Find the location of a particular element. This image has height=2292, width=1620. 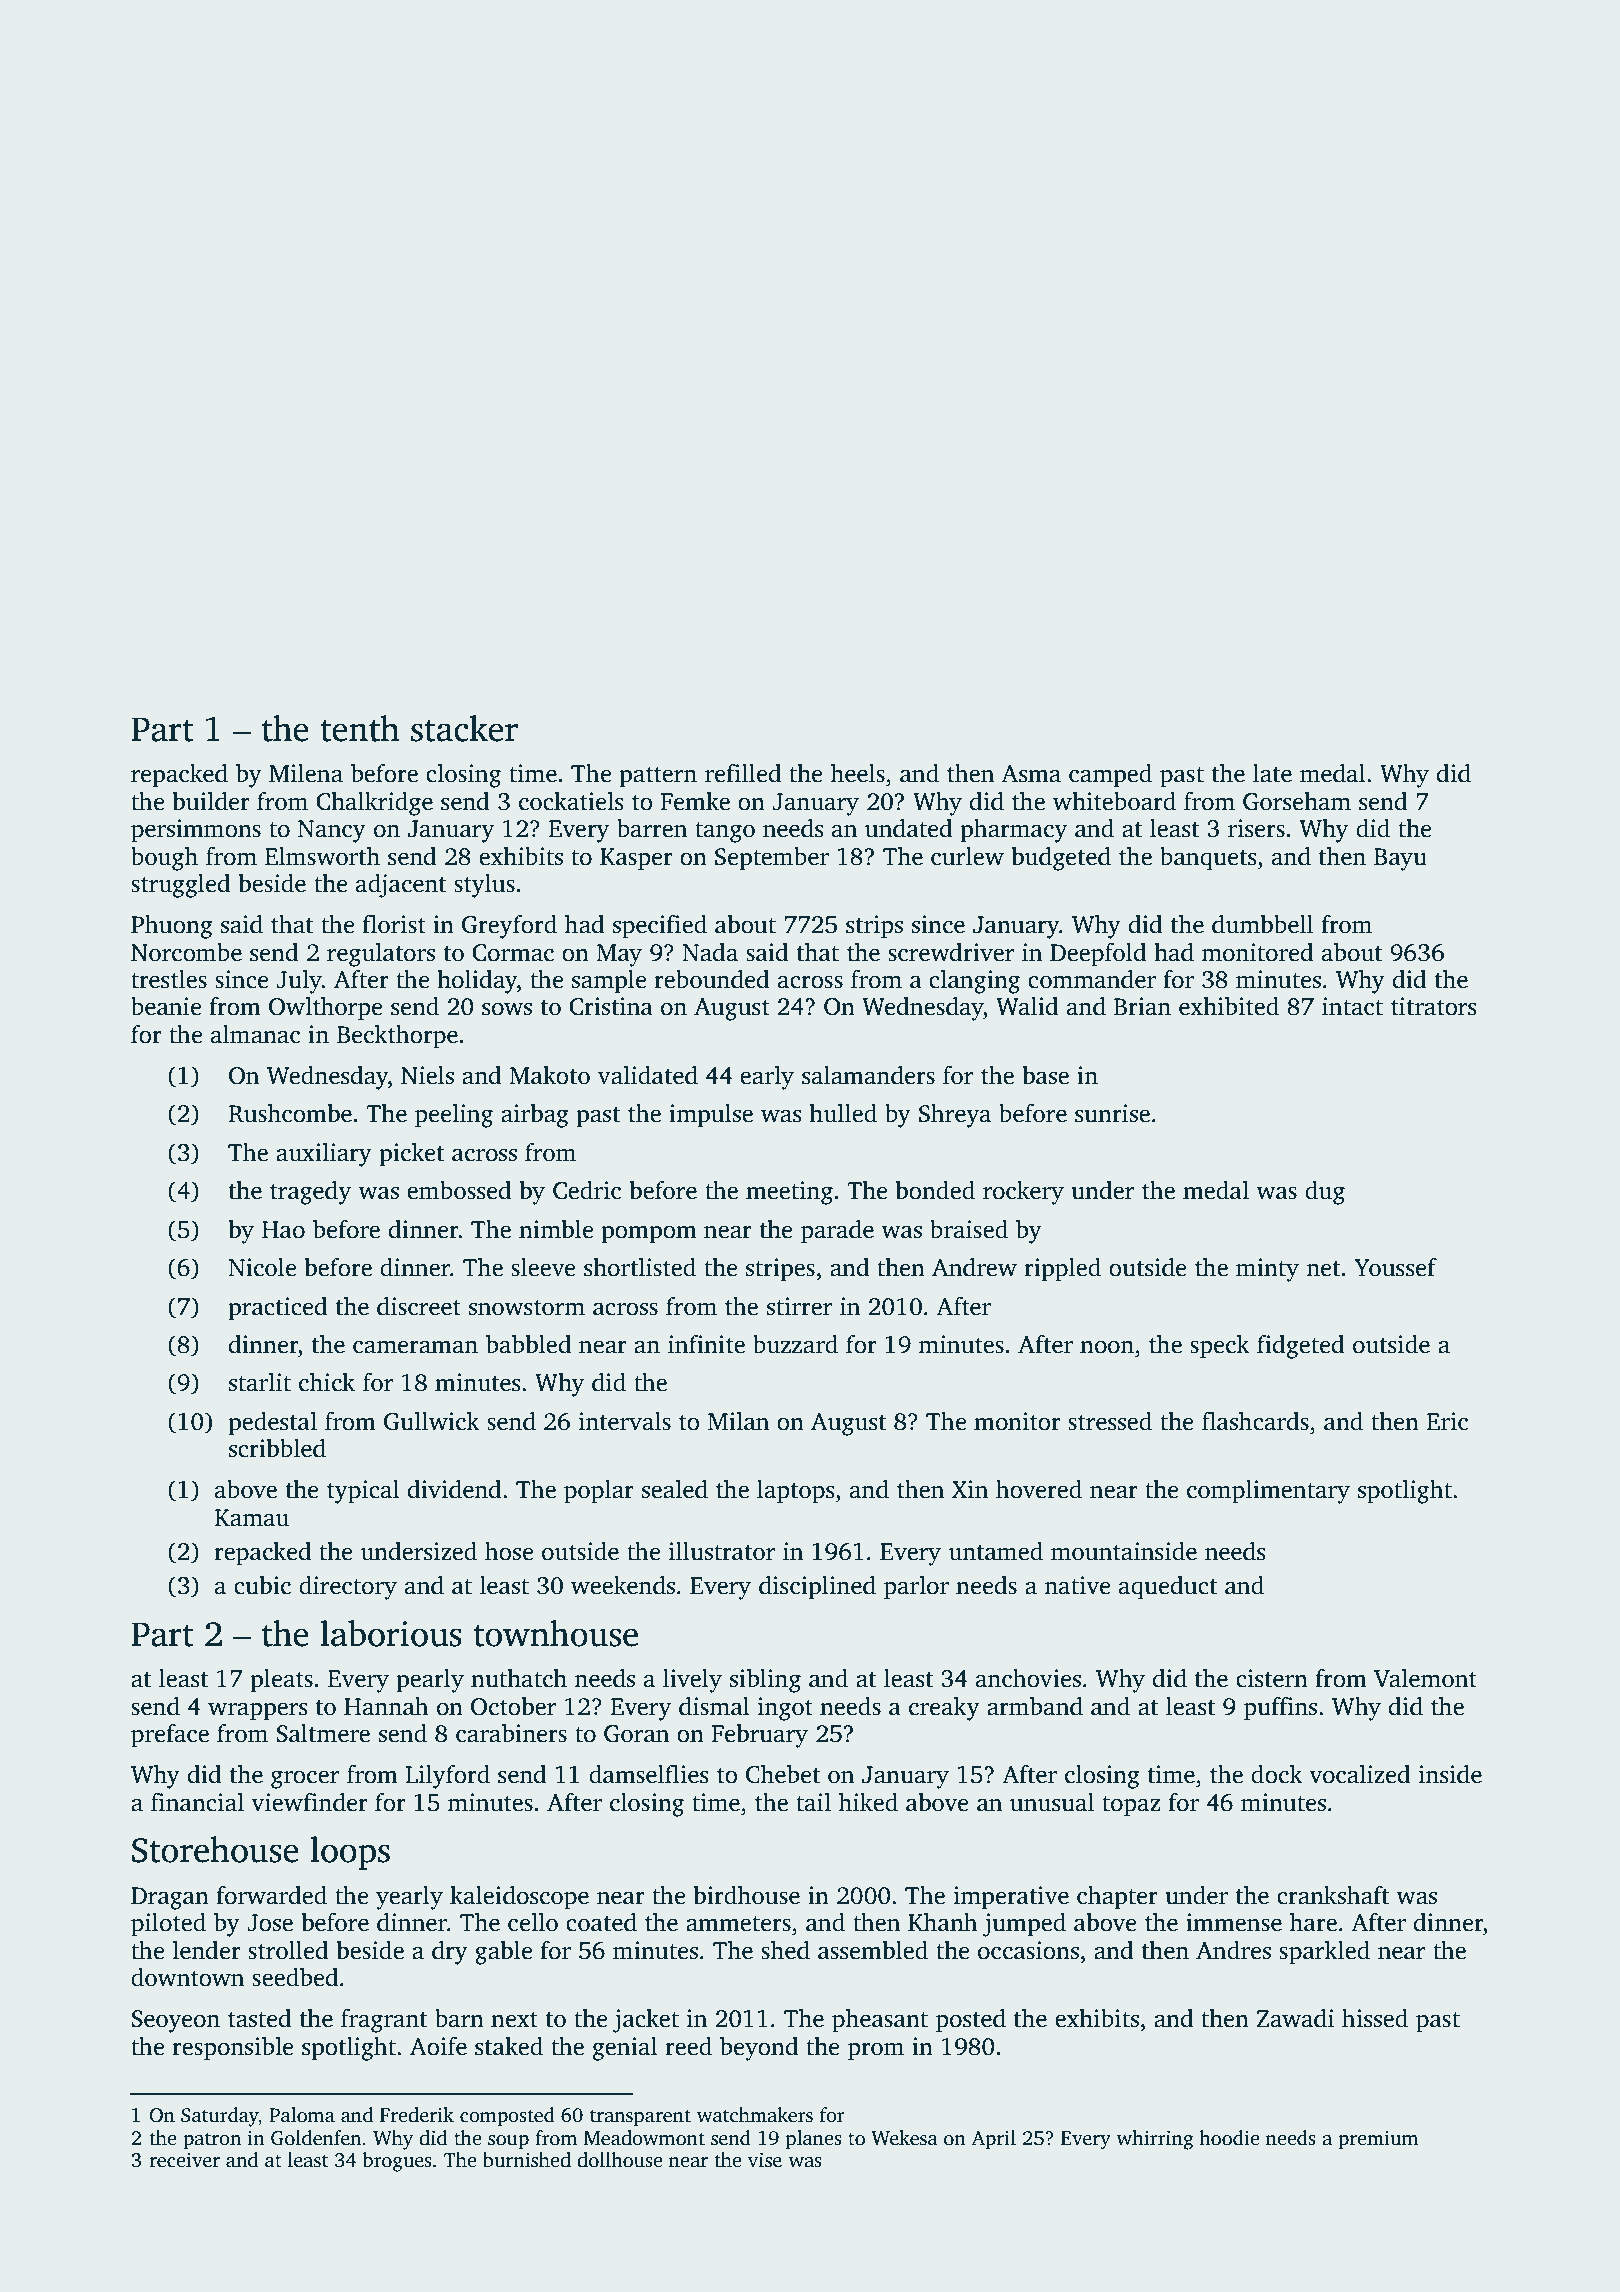

titrators is located at coordinates (1434, 1006).
